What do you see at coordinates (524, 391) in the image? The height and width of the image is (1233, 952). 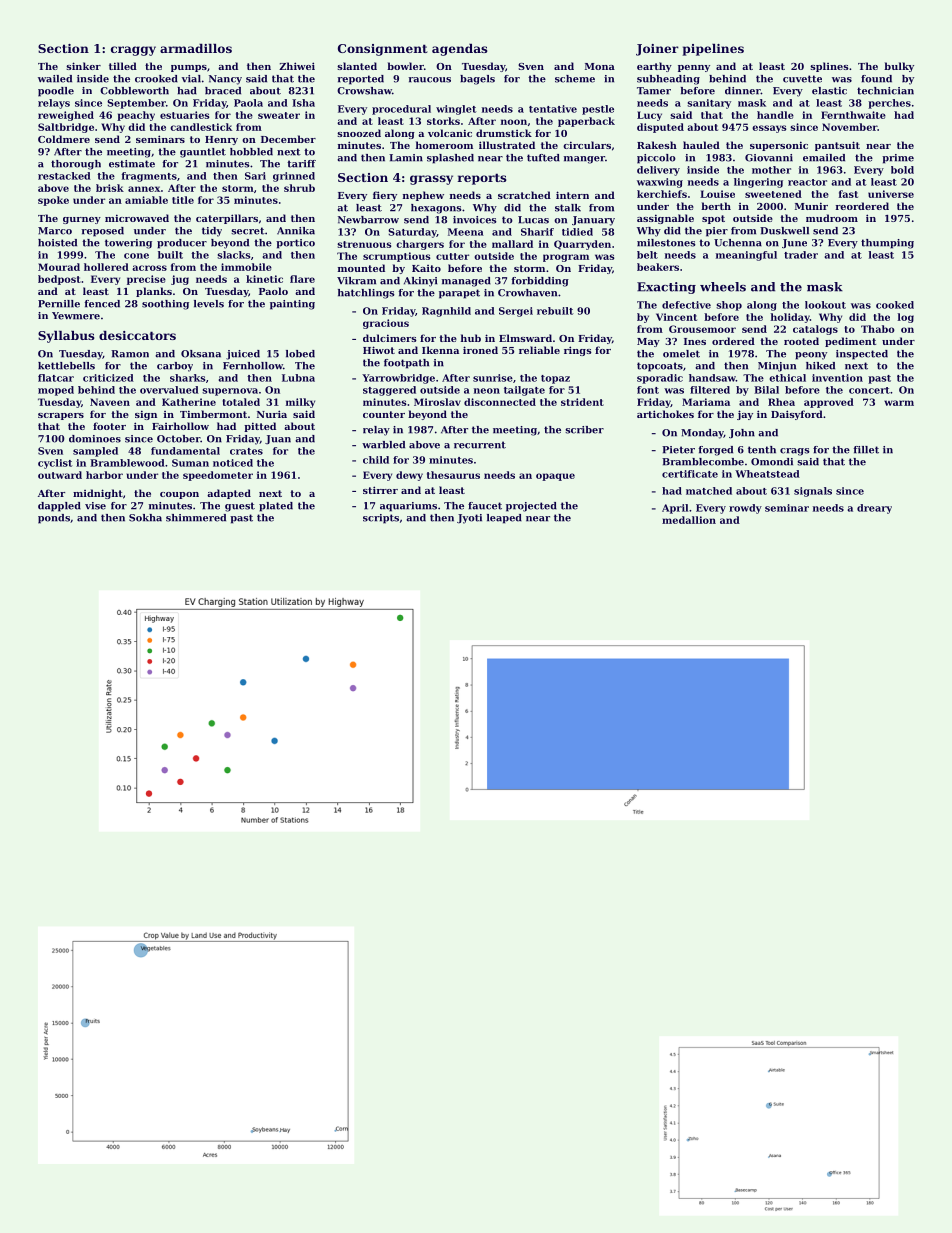 I see `tailgate` at bounding box center [524, 391].
